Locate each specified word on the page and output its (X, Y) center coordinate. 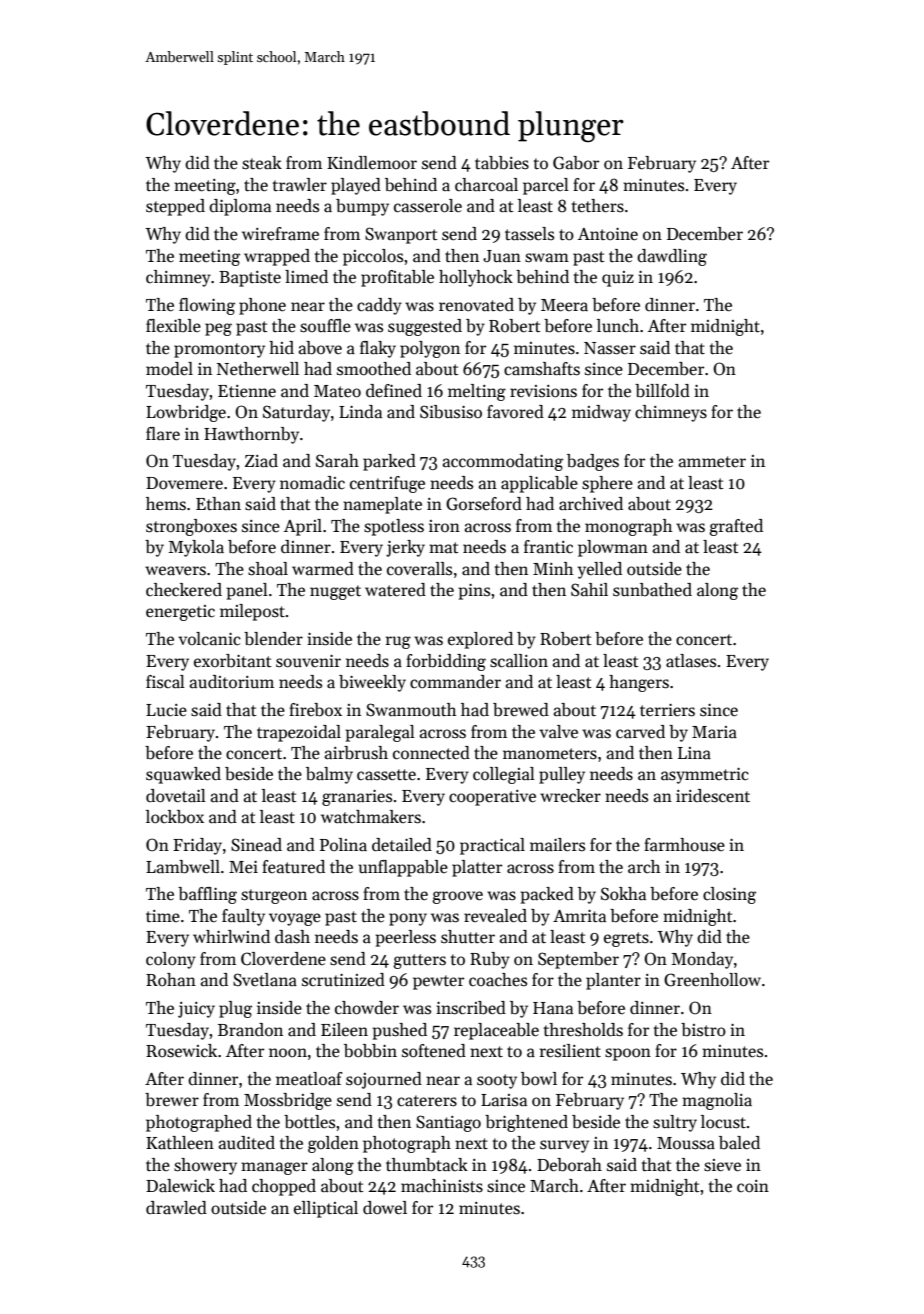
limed (306, 277)
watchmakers (371, 817)
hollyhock (476, 278)
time (163, 916)
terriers (667, 710)
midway (601, 413)
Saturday (296, 413)
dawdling (672, 257)
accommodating (503, 462)
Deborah (569, 1165)
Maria (714, 732)
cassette (386, 775)
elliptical (326, 1209)
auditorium (232, 682)
